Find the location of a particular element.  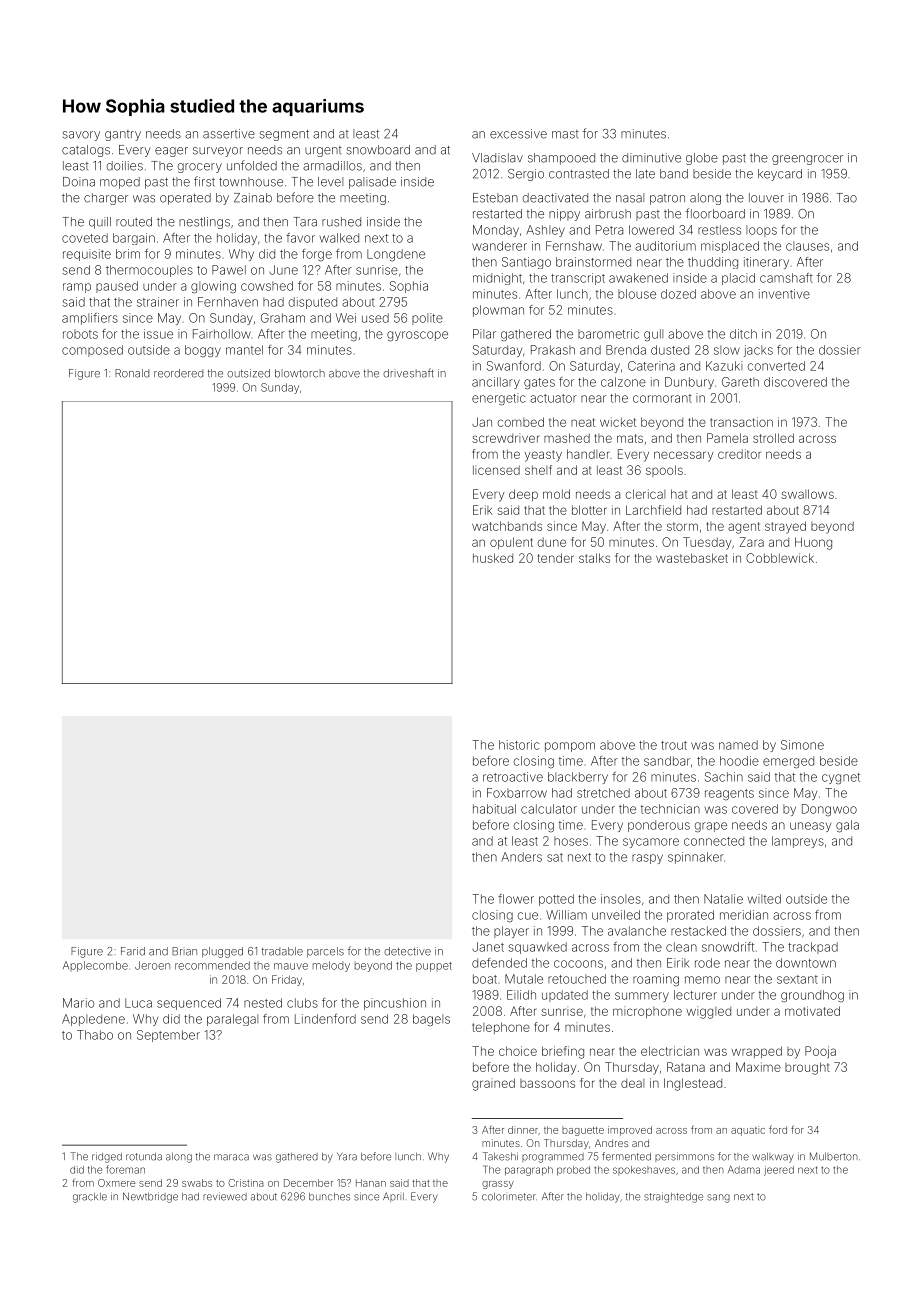

historic is located at coordinates (519, 745).
